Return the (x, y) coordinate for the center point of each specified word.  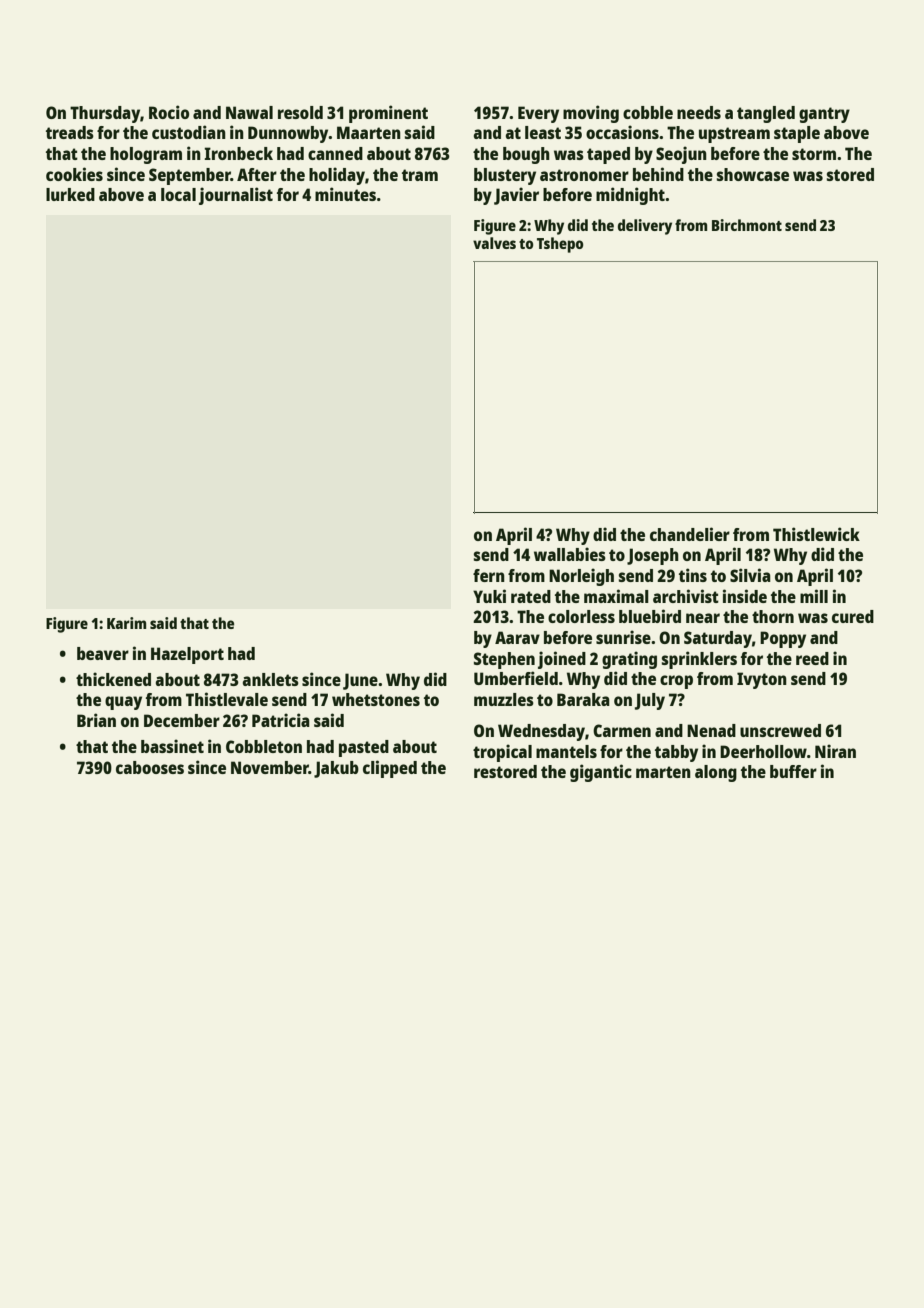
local (178, 194)
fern (489, 575)
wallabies (570, 554)
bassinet (172, 746)
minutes (345, 194)
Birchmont (747, 225)
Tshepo (560, 245)
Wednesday (541, 732)
